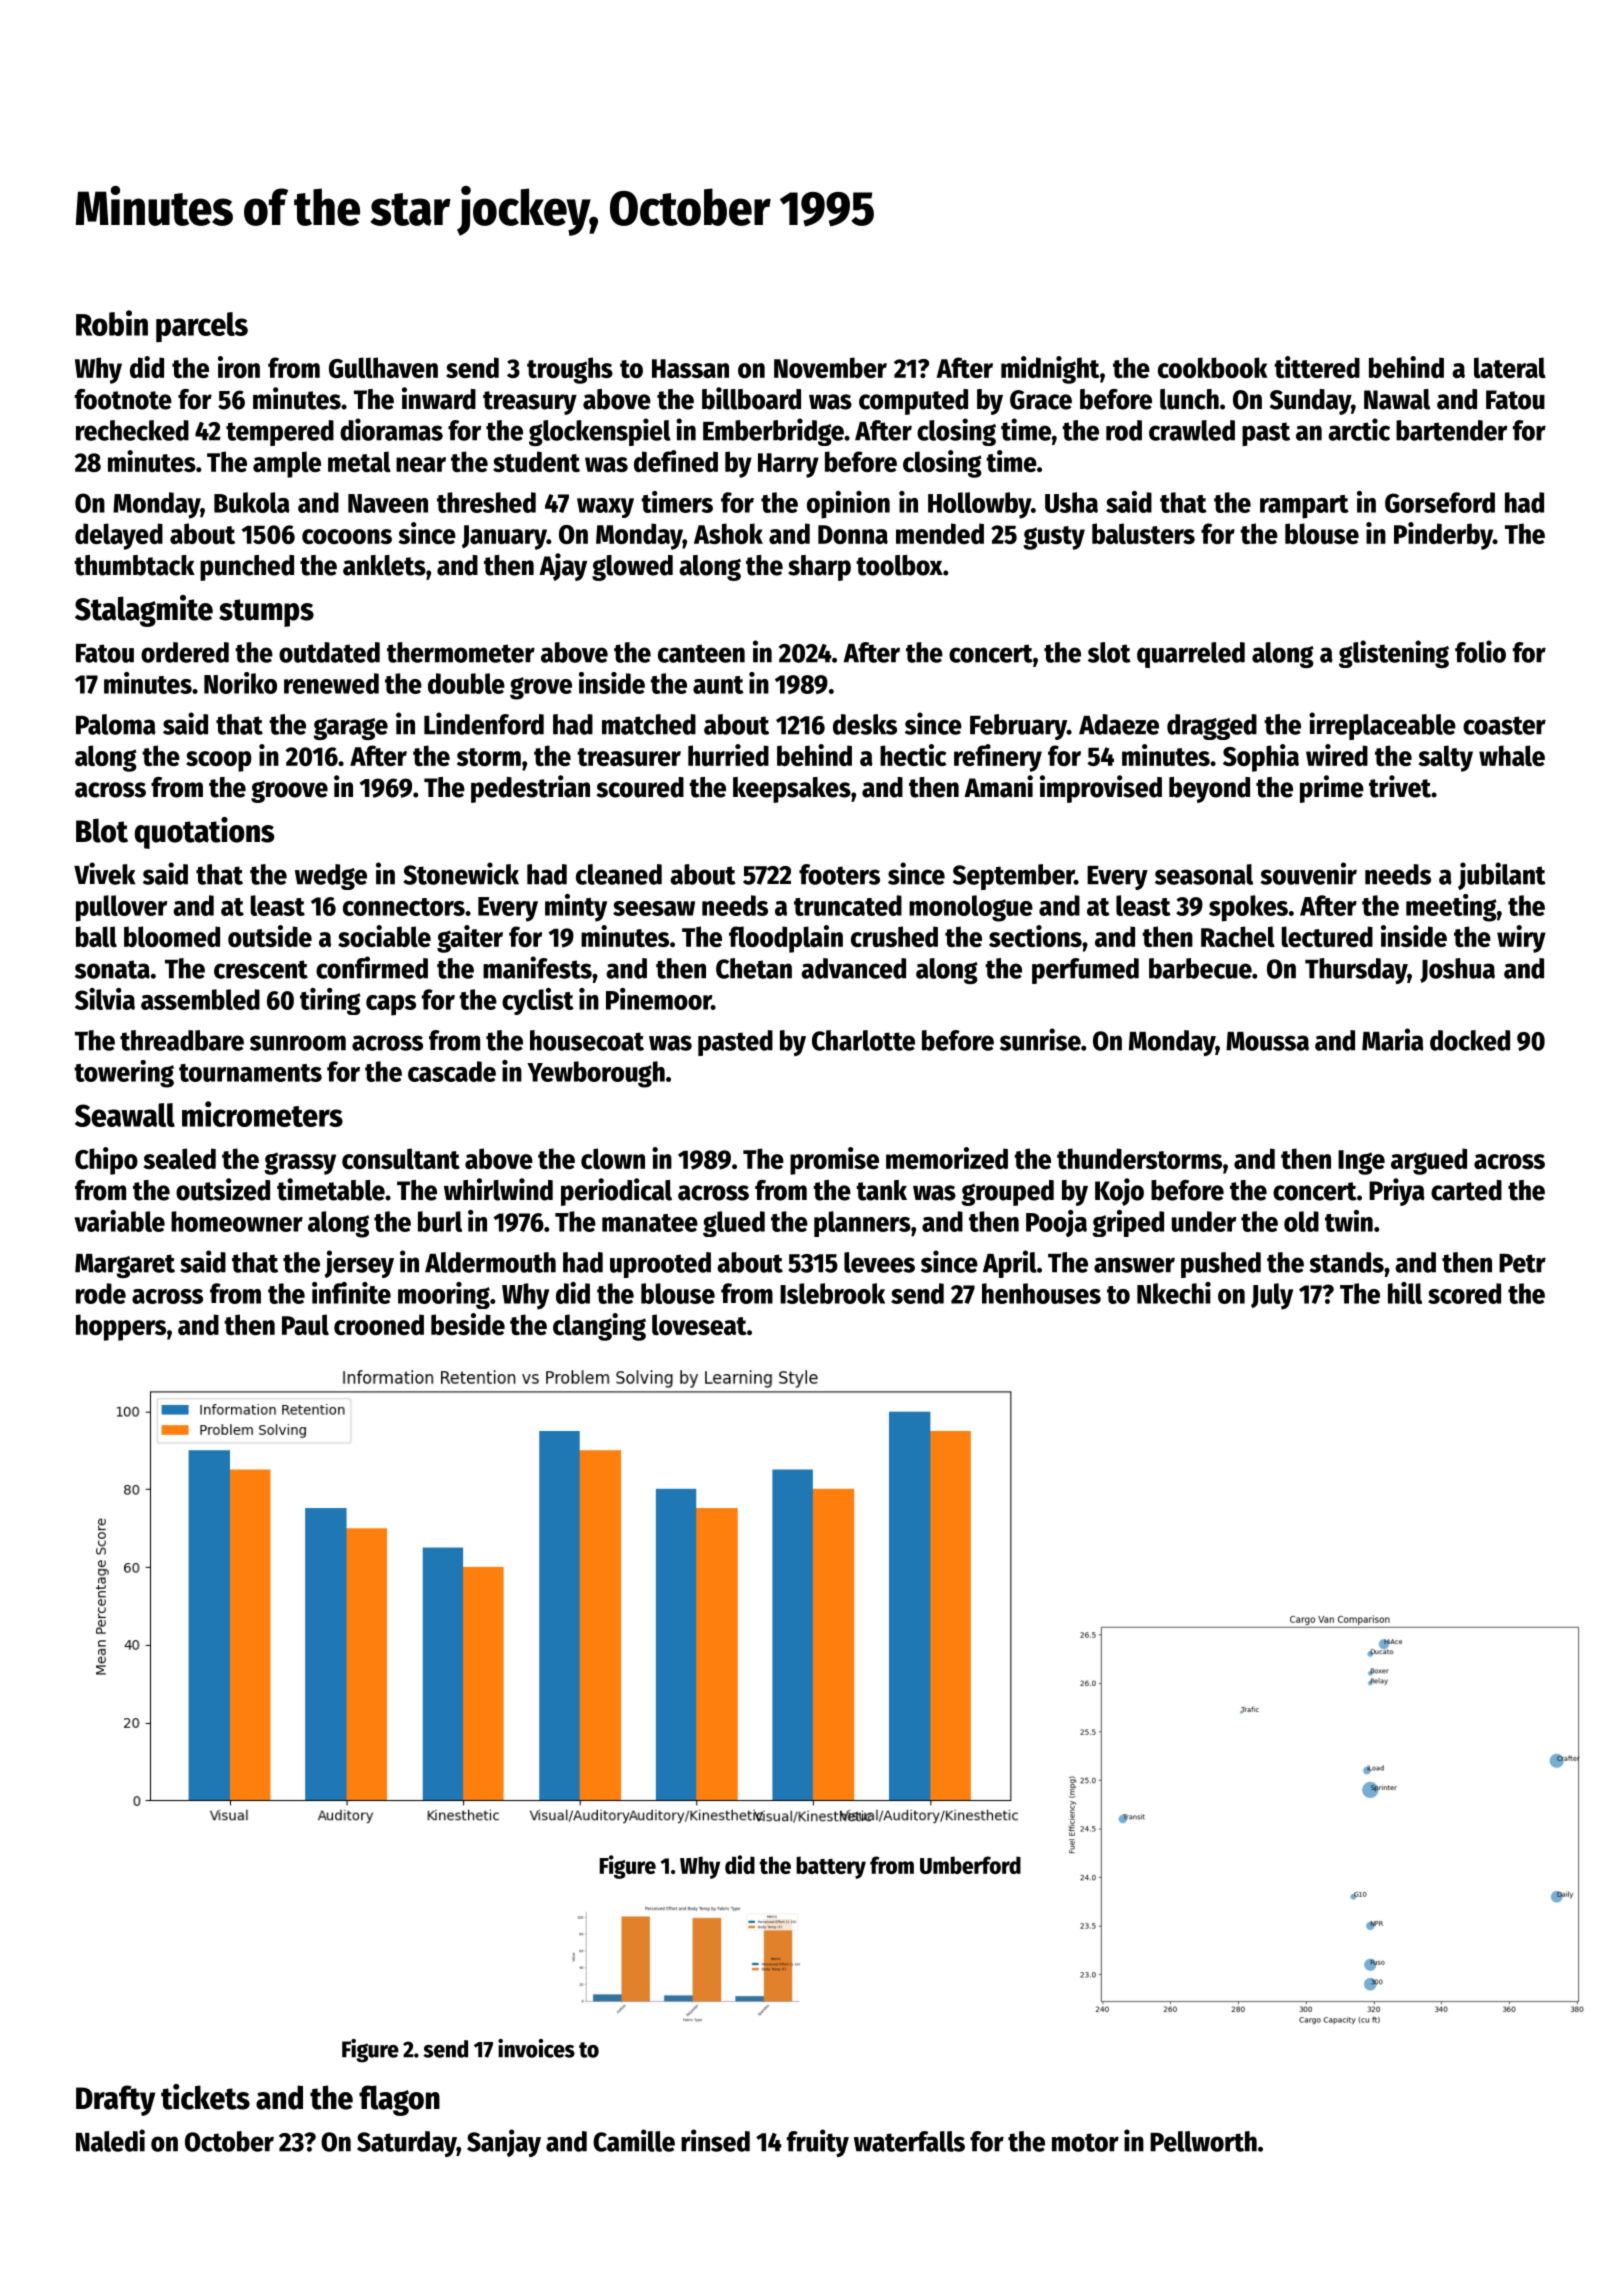  I want to click on Hassan, so click(690, 368).
